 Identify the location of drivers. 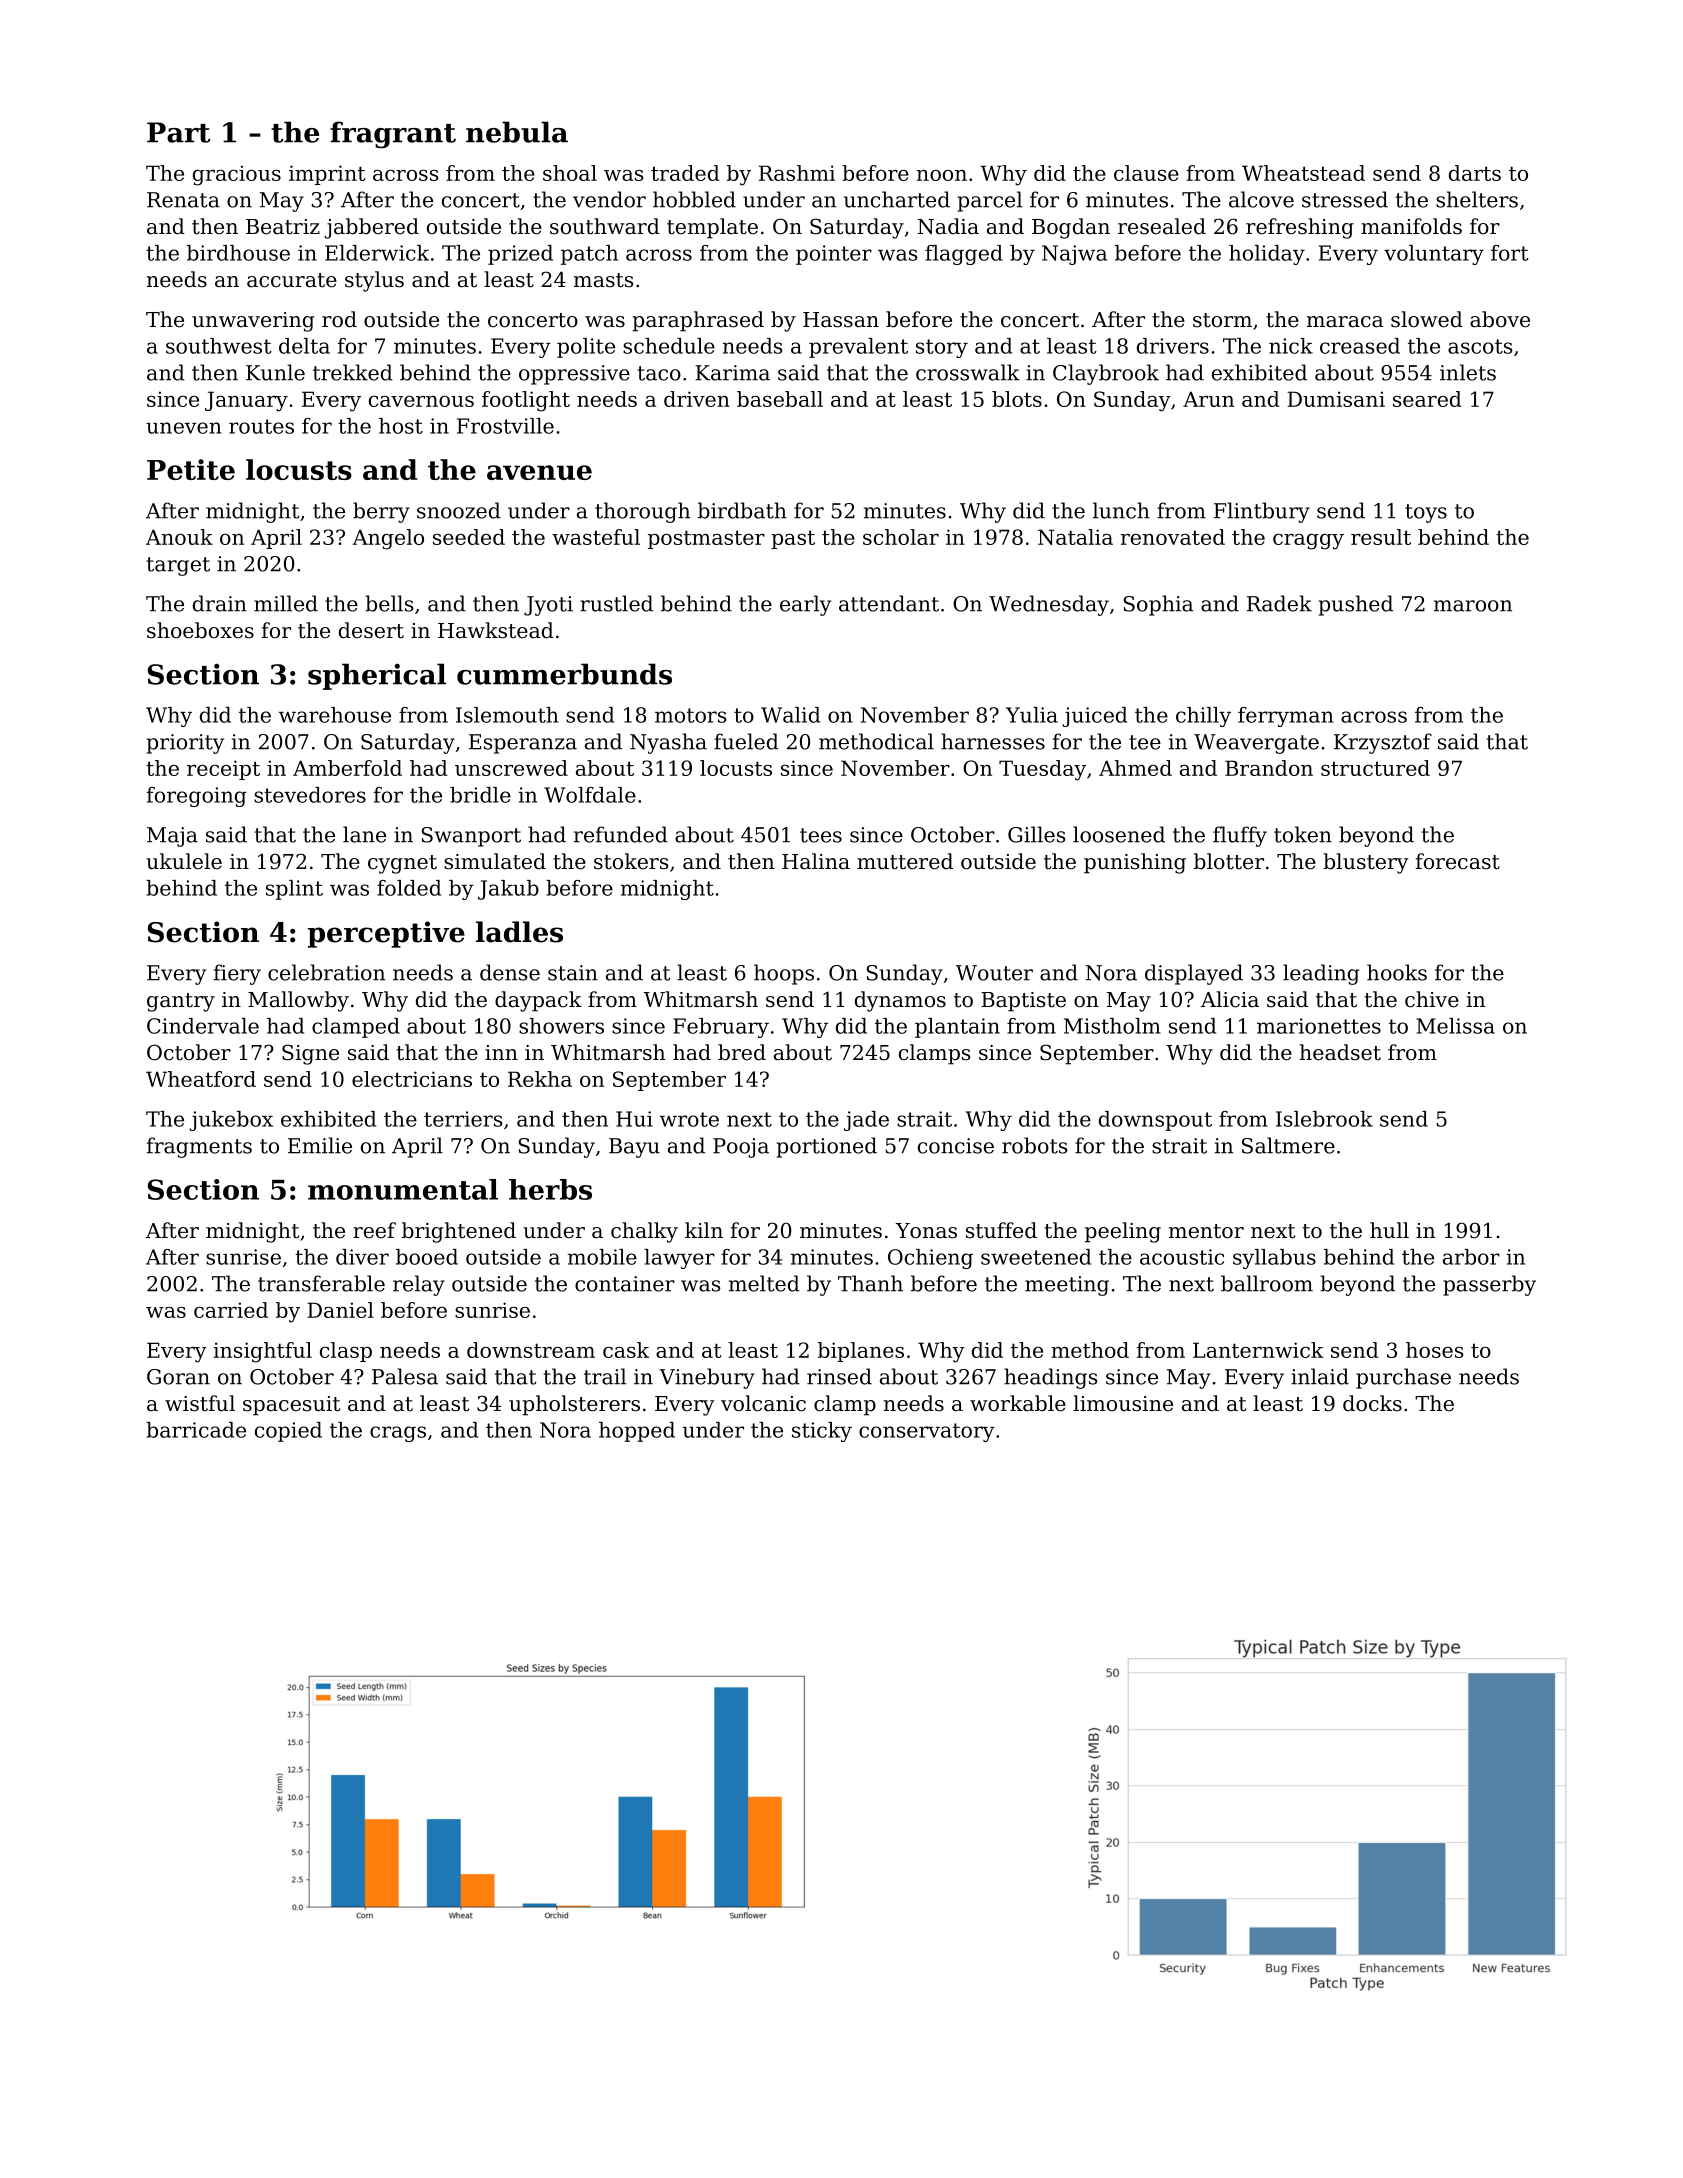
(1173, 346).
